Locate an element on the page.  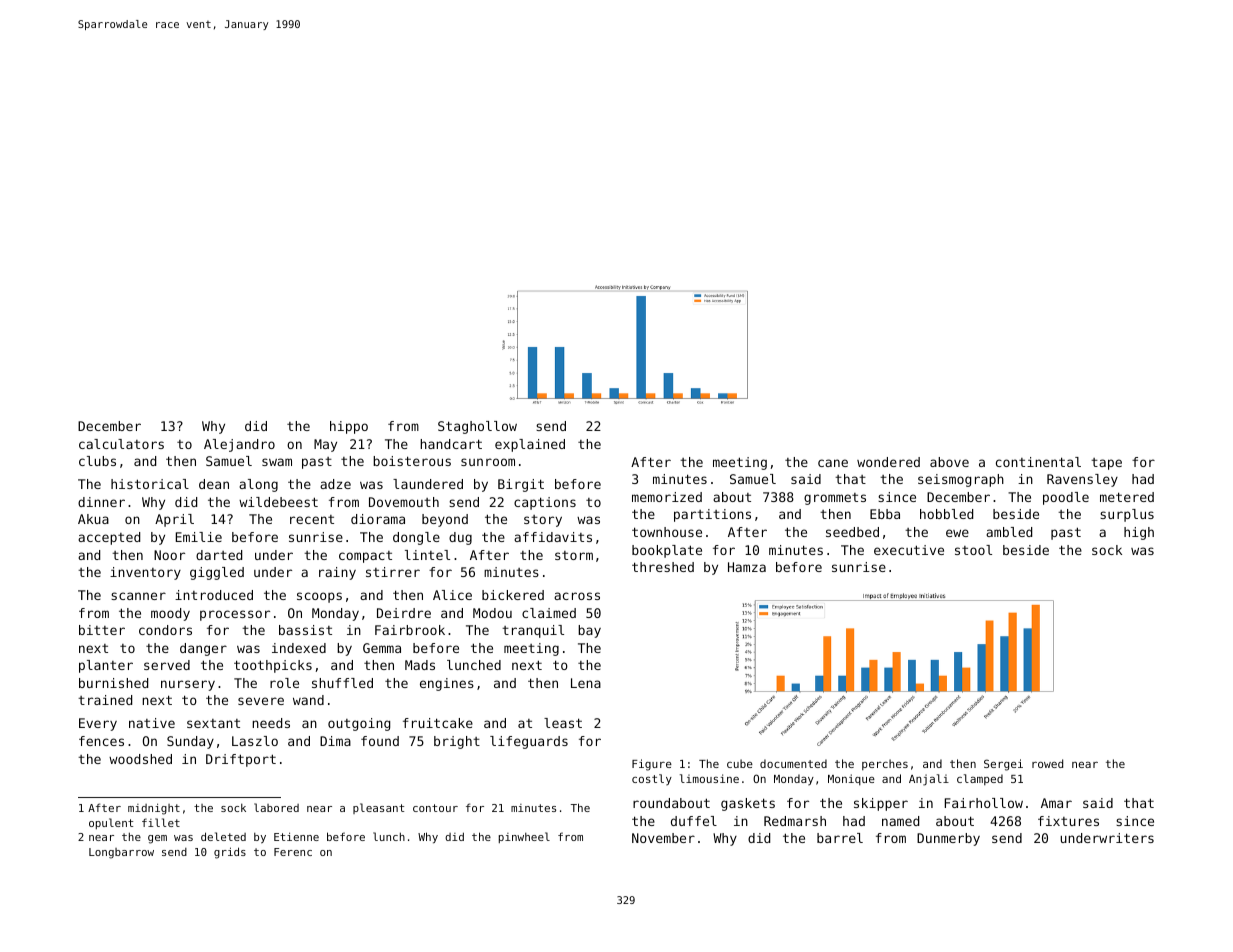
skipper is located at coordinates (881, 804).
